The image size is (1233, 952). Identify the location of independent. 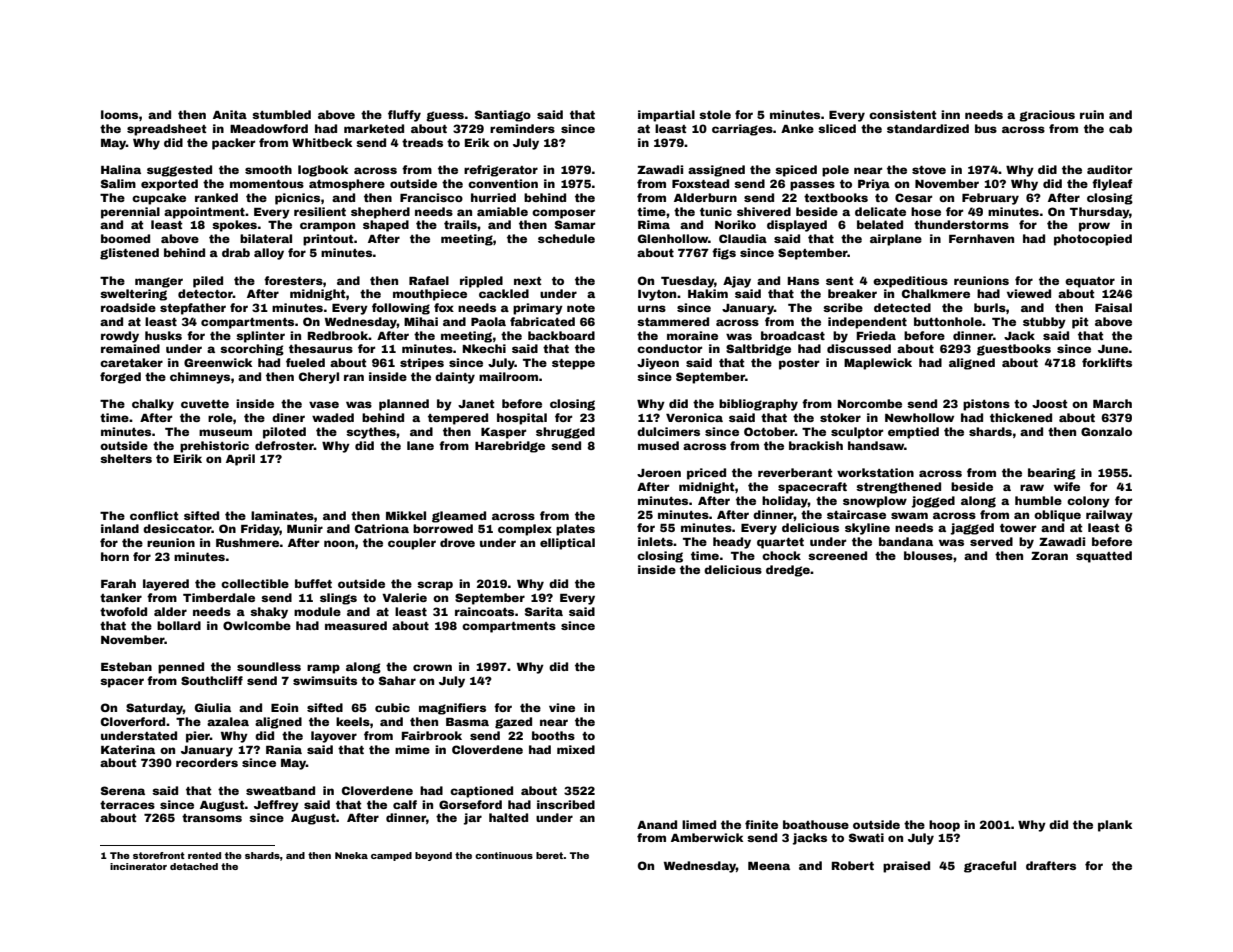
(867, 323).
